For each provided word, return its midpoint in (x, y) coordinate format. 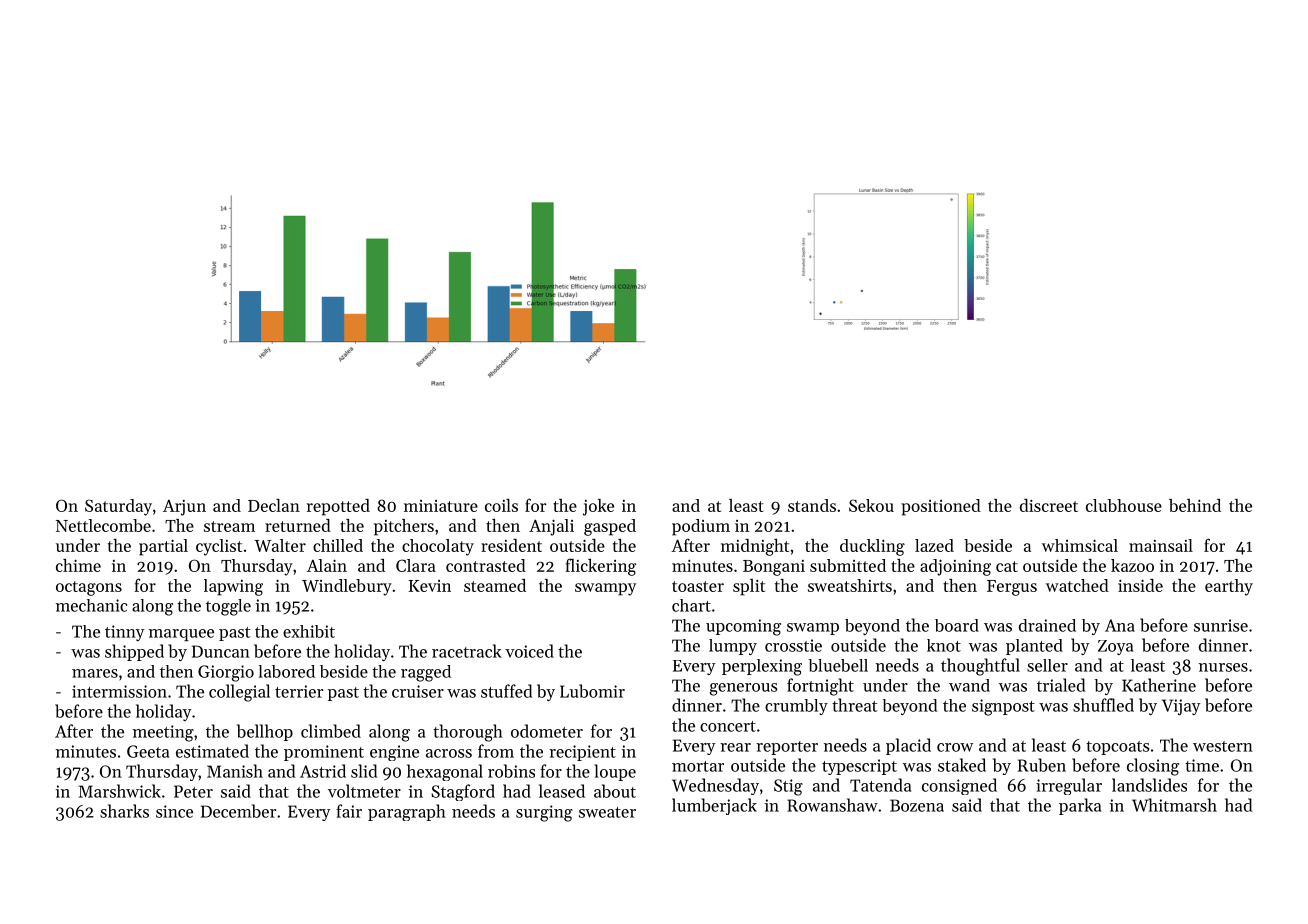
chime (78, 565)
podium (701, 527)
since (174, 811)
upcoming (743, 627)
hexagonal (445, 772)
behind (1195, 505)
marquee (181, 635)
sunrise (1221, 625)
